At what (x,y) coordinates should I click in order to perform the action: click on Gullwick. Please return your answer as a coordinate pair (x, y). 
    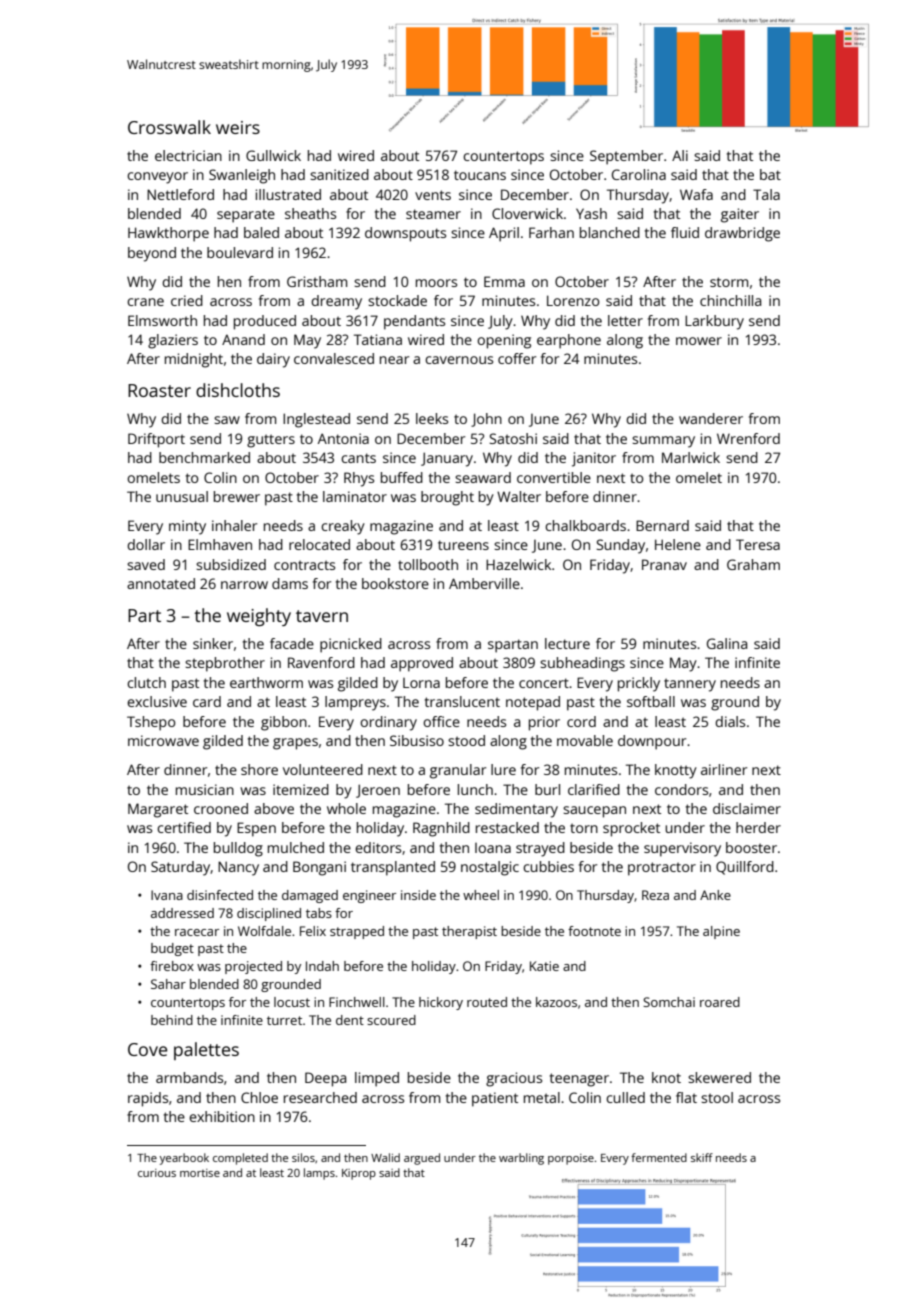
    Looking at the image, I should click on (273, 155).
